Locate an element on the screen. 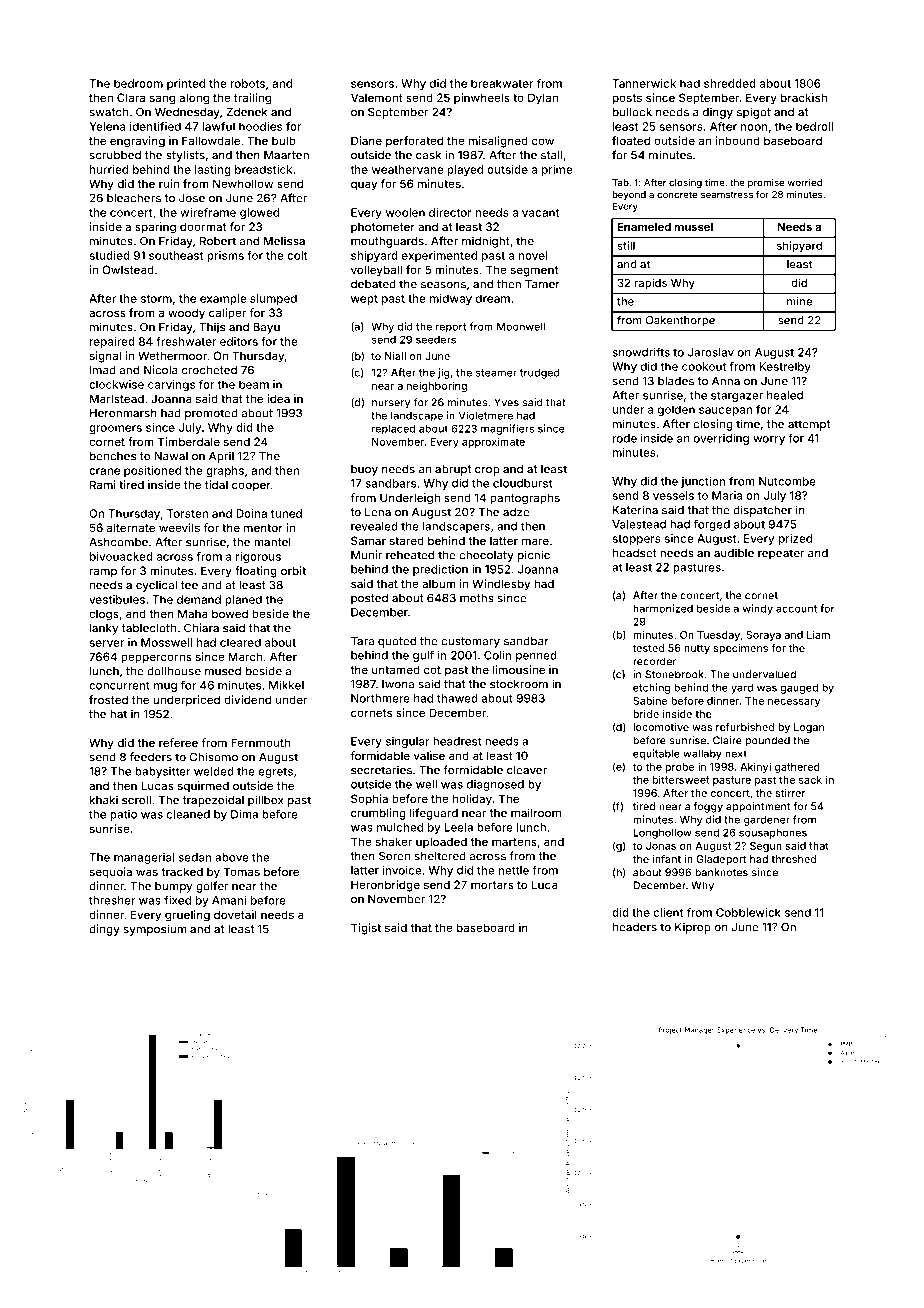 The image size is (924, 1308). still is located at coordinates (626, 245).
